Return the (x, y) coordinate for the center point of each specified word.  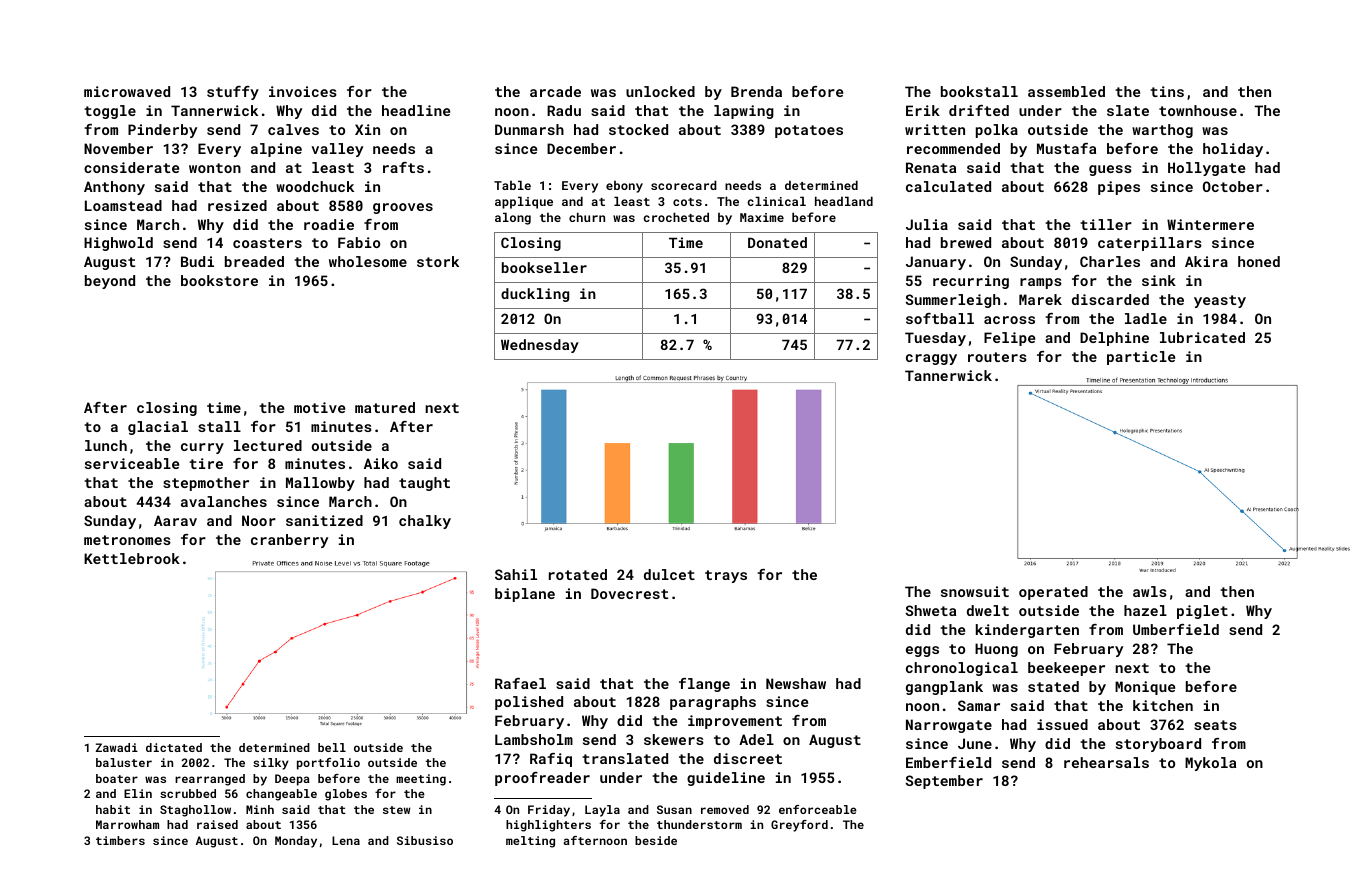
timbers (120, 840)
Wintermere (1210, 224)
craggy (931, 359)
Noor (259, 520)
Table (512, 185)
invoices (303, 91)
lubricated (1202, 337)
